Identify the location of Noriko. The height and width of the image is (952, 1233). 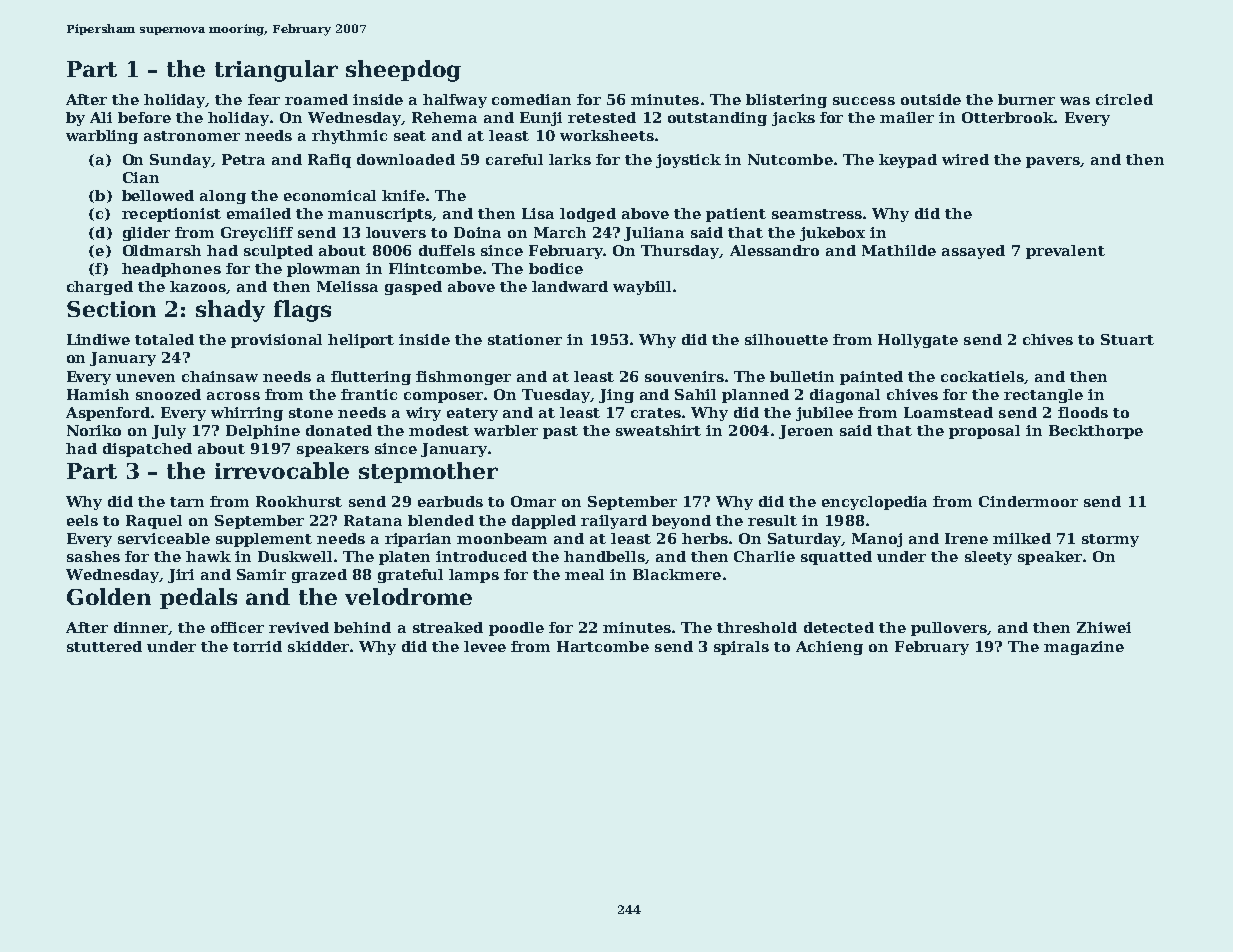
(94, 430).
